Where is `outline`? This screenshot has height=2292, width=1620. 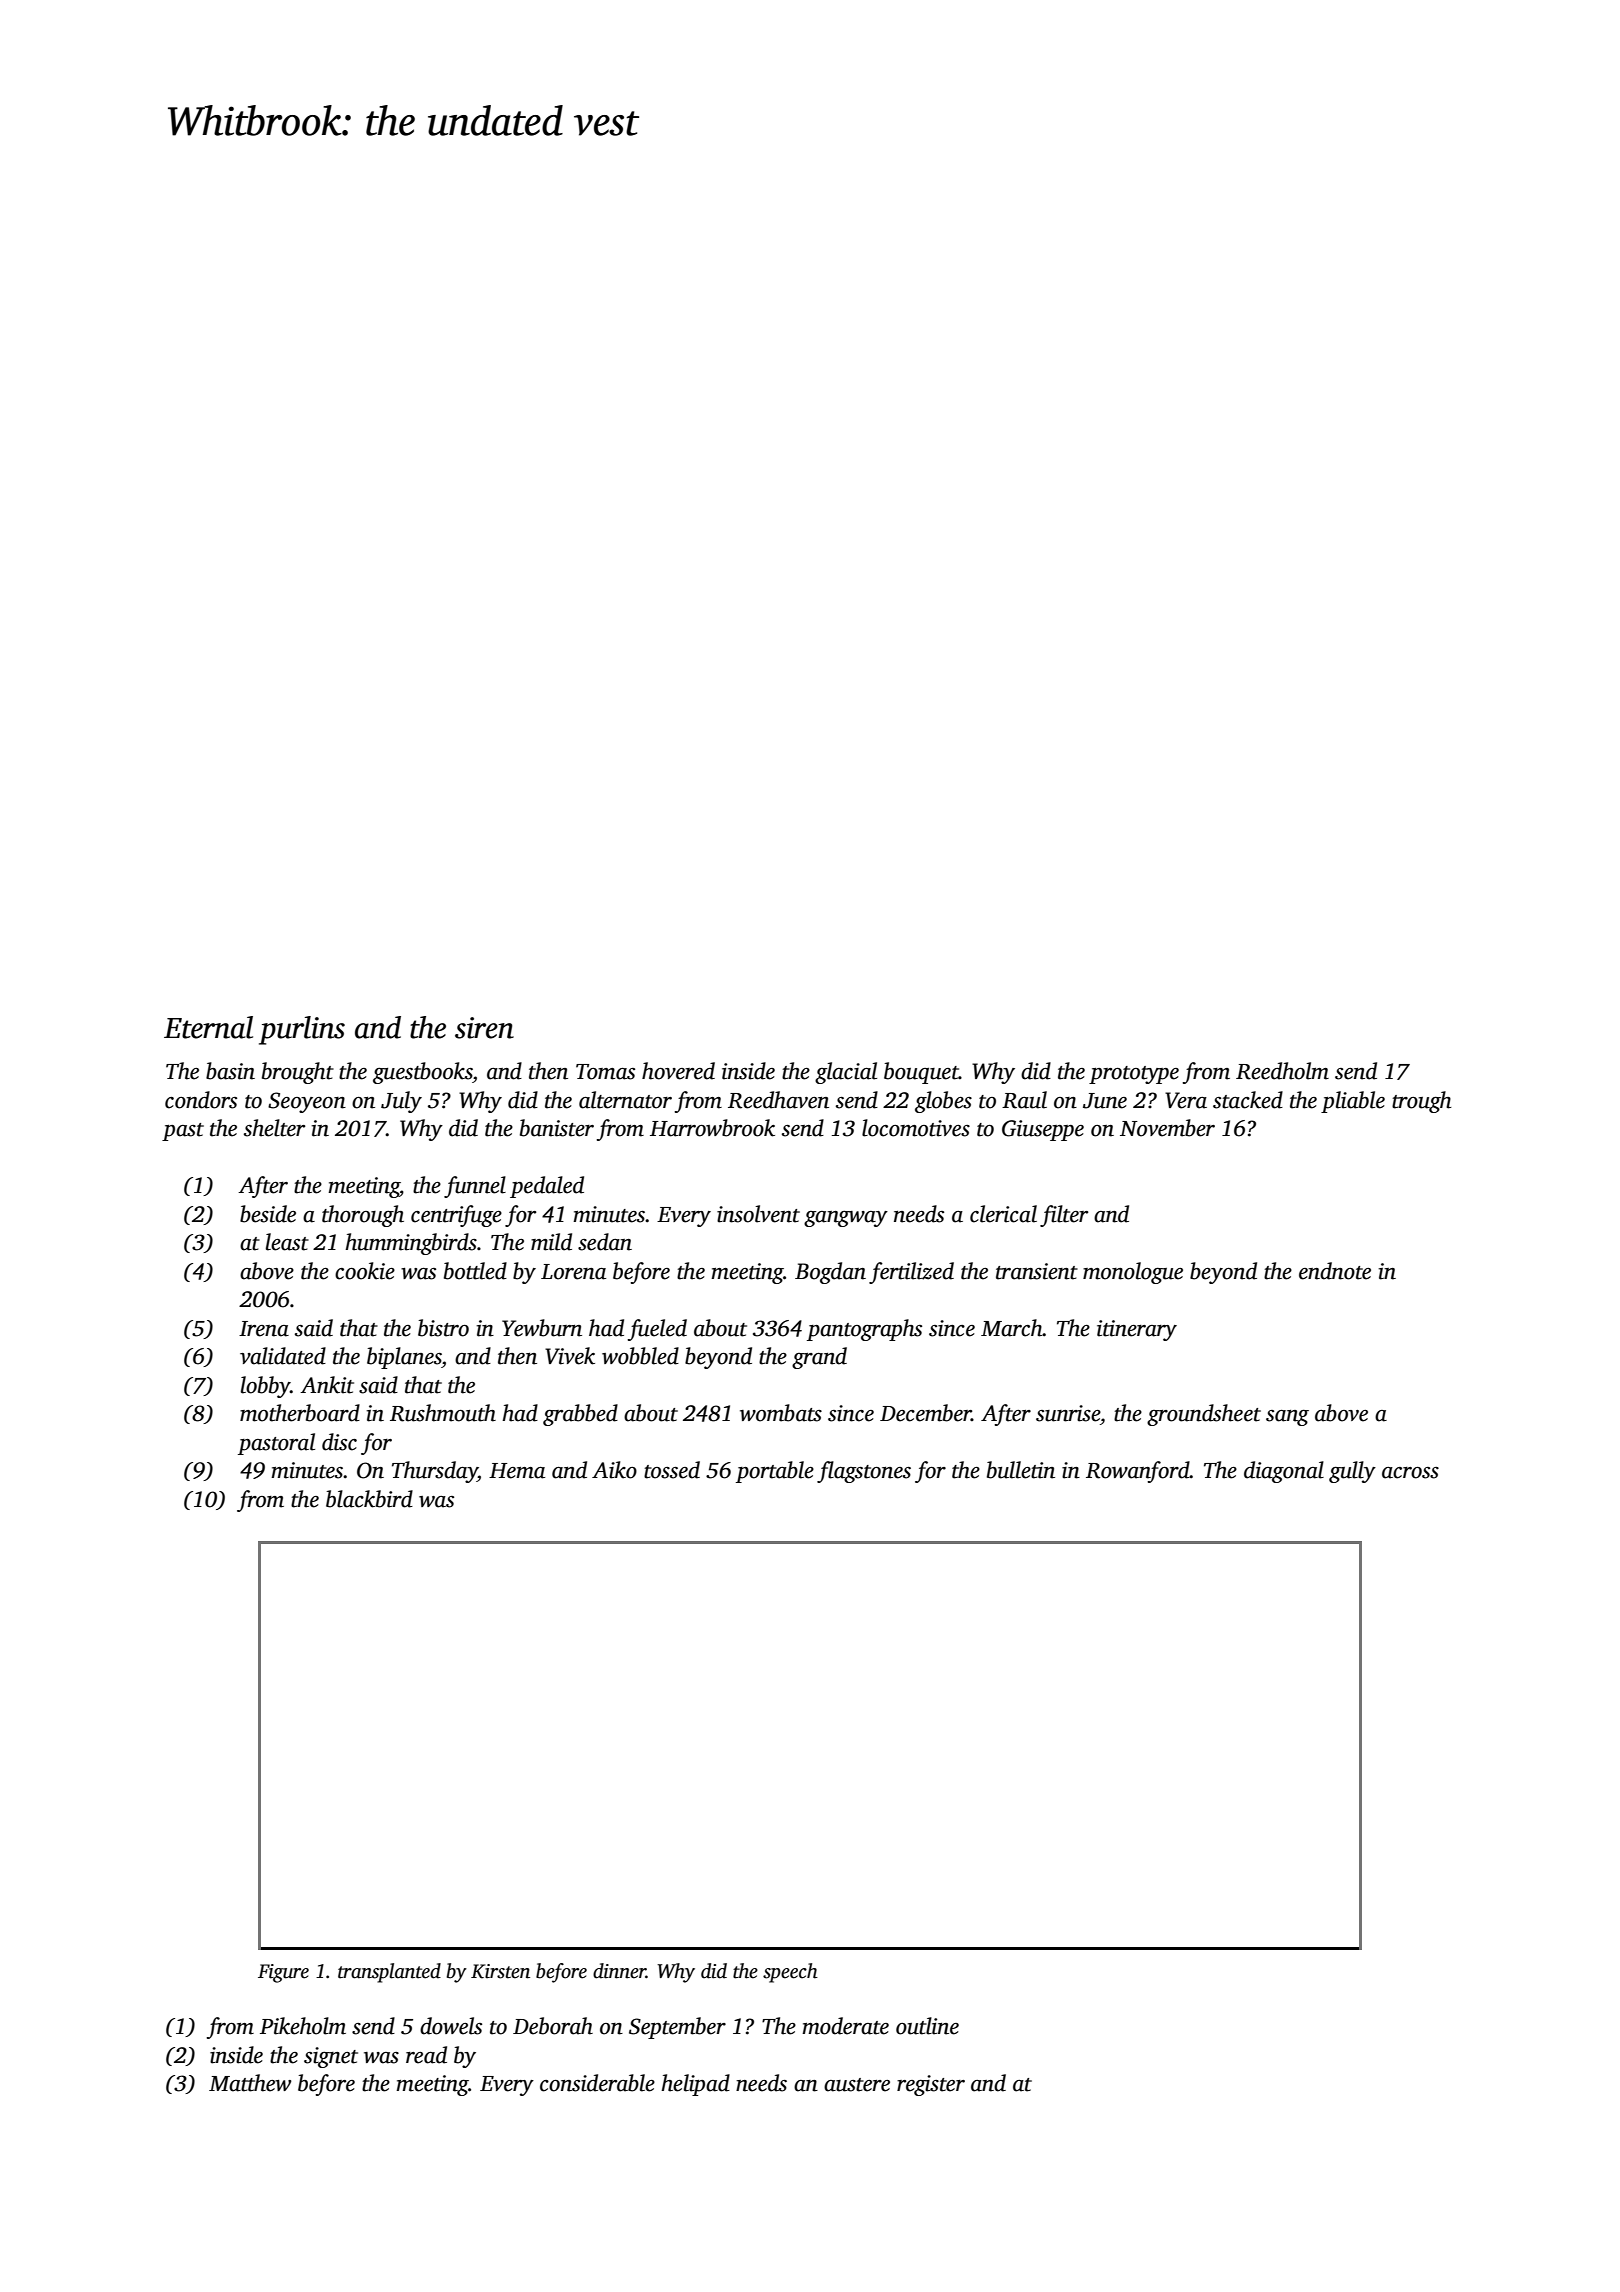
outline is located at coordinates (927, 2026).
